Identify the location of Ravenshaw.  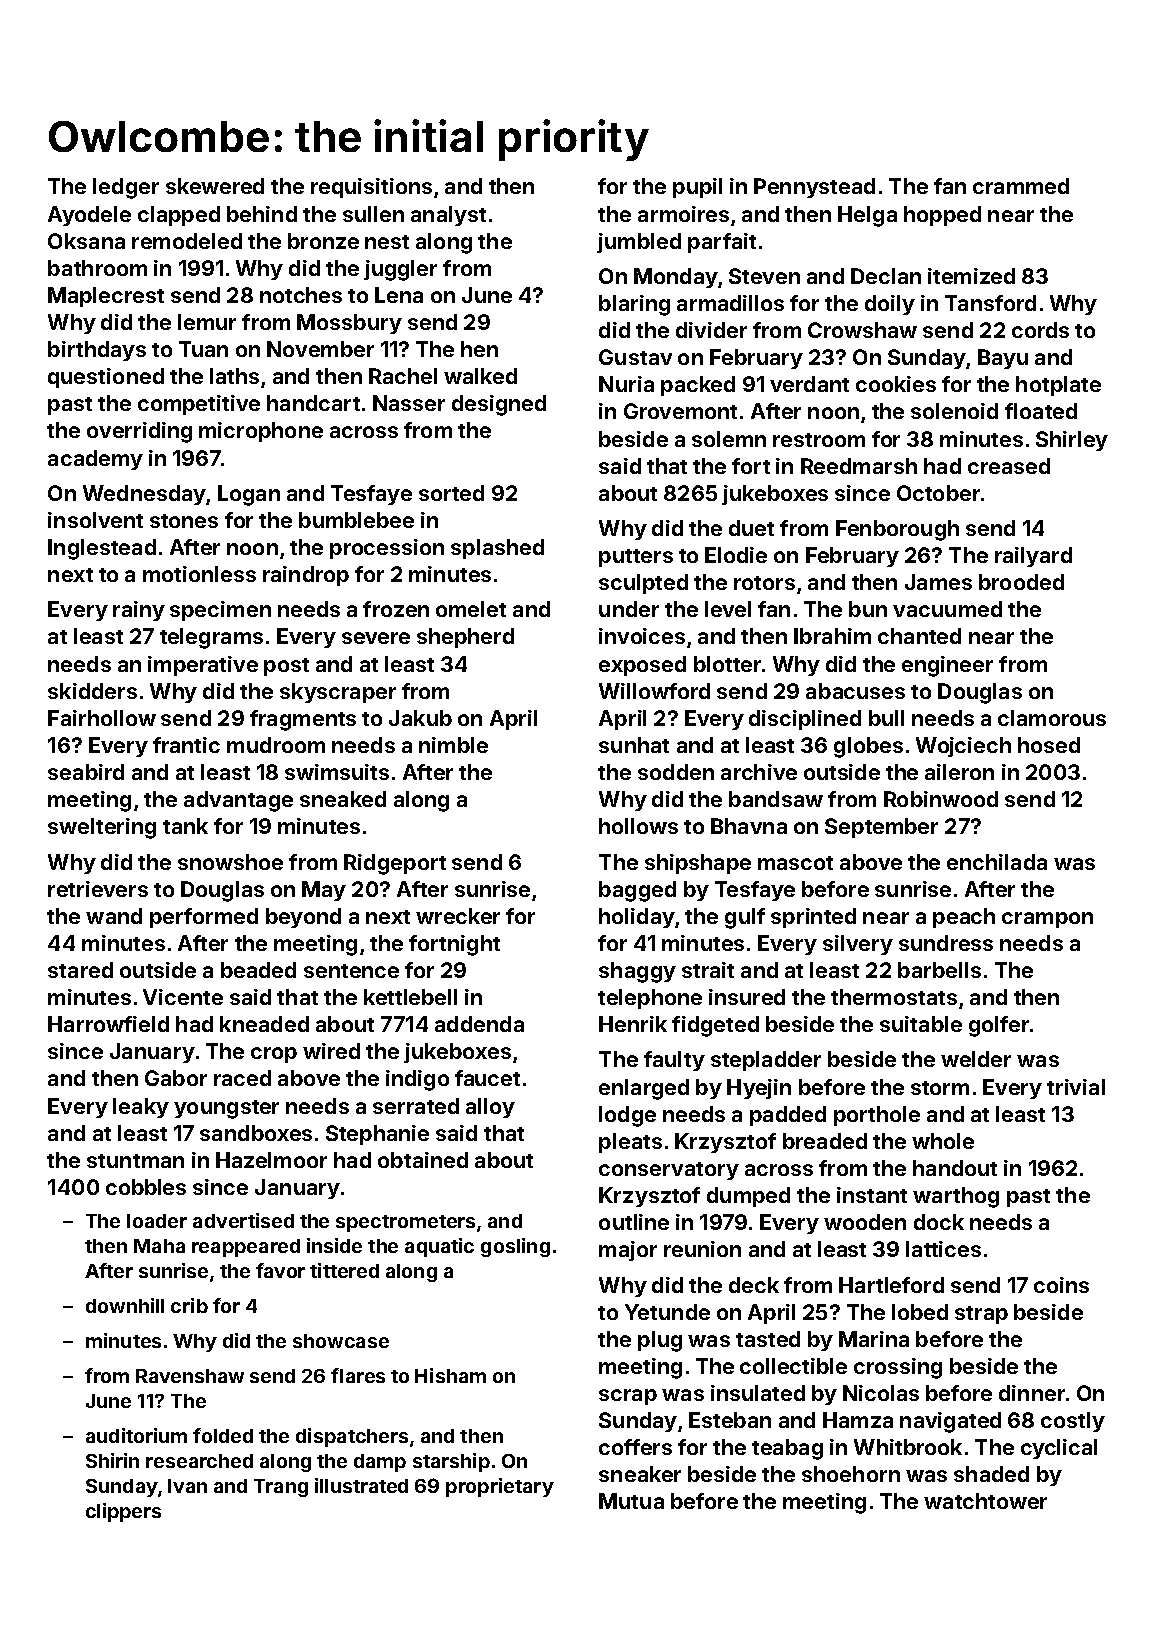
(190, 1376).
